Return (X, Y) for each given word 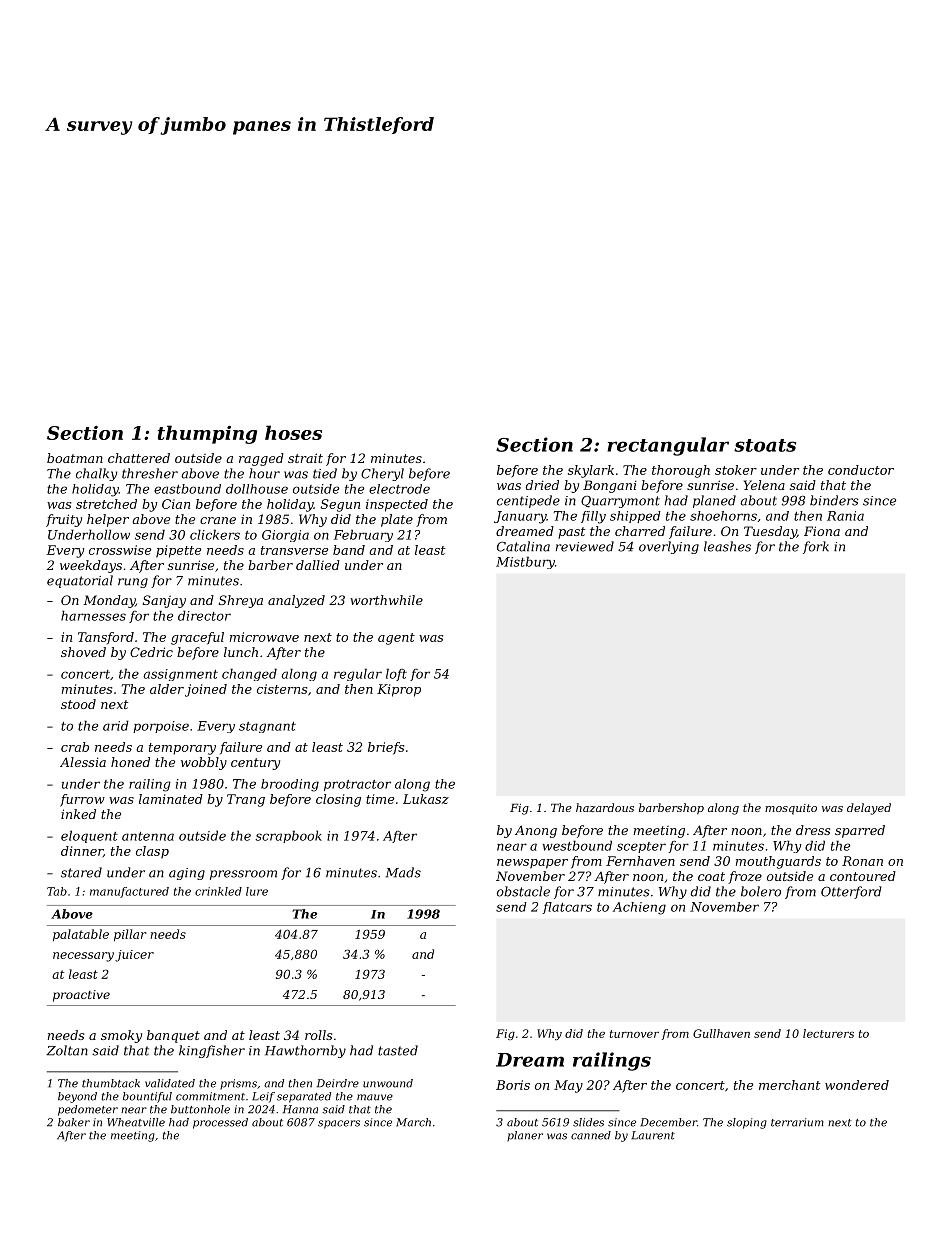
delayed (869, 809)
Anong (536, 831)
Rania (845, 516)
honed (130, 762)
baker (74, 1122)
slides (588, 1122)
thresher (150, 473)
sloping (747, 1123)
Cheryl (382, 474)
